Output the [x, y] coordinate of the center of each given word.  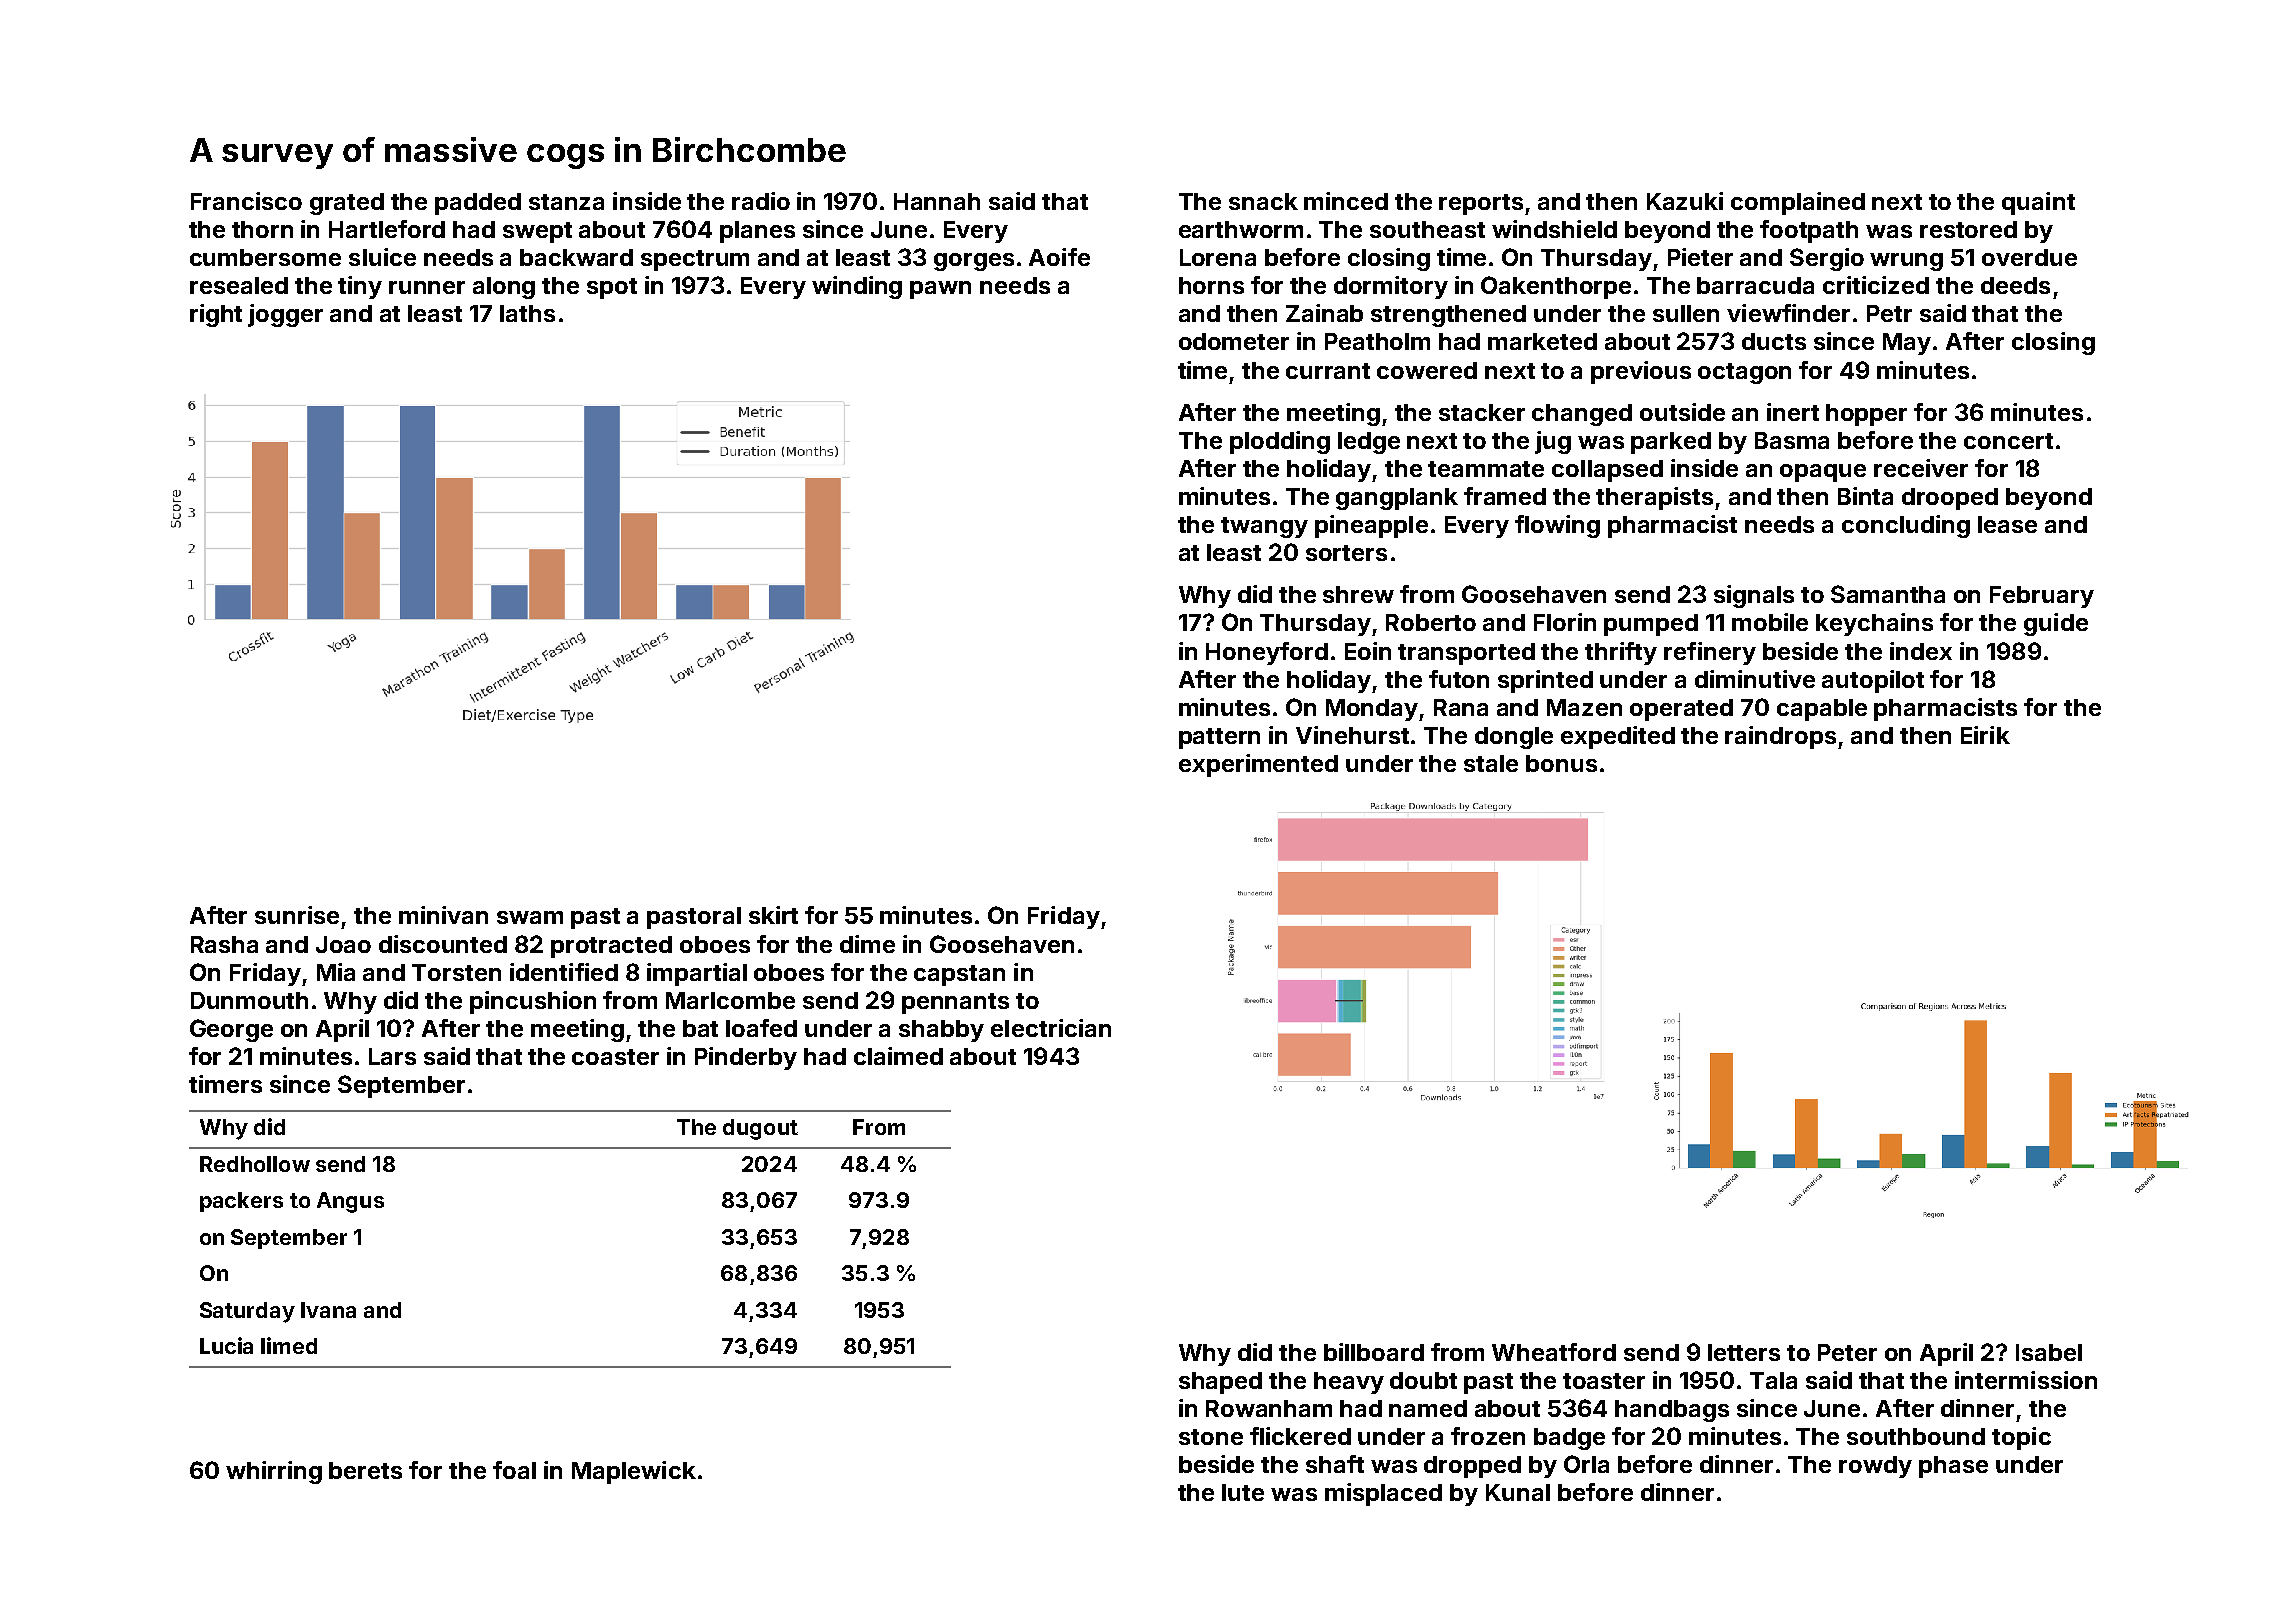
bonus [1561, 763]
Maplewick [634, 1472]
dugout [760, 1129]
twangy [1264, 527]
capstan [959, 975]
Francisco [246, 201]
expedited [1618, 737]
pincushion [533, 1002]
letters [1744, 1352]
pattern [1219, 738]
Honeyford [1267, 653]
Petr [1889, 313]
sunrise [297, 915]
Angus [350, 1202]
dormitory [1391, 287]
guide [2056, 624]
